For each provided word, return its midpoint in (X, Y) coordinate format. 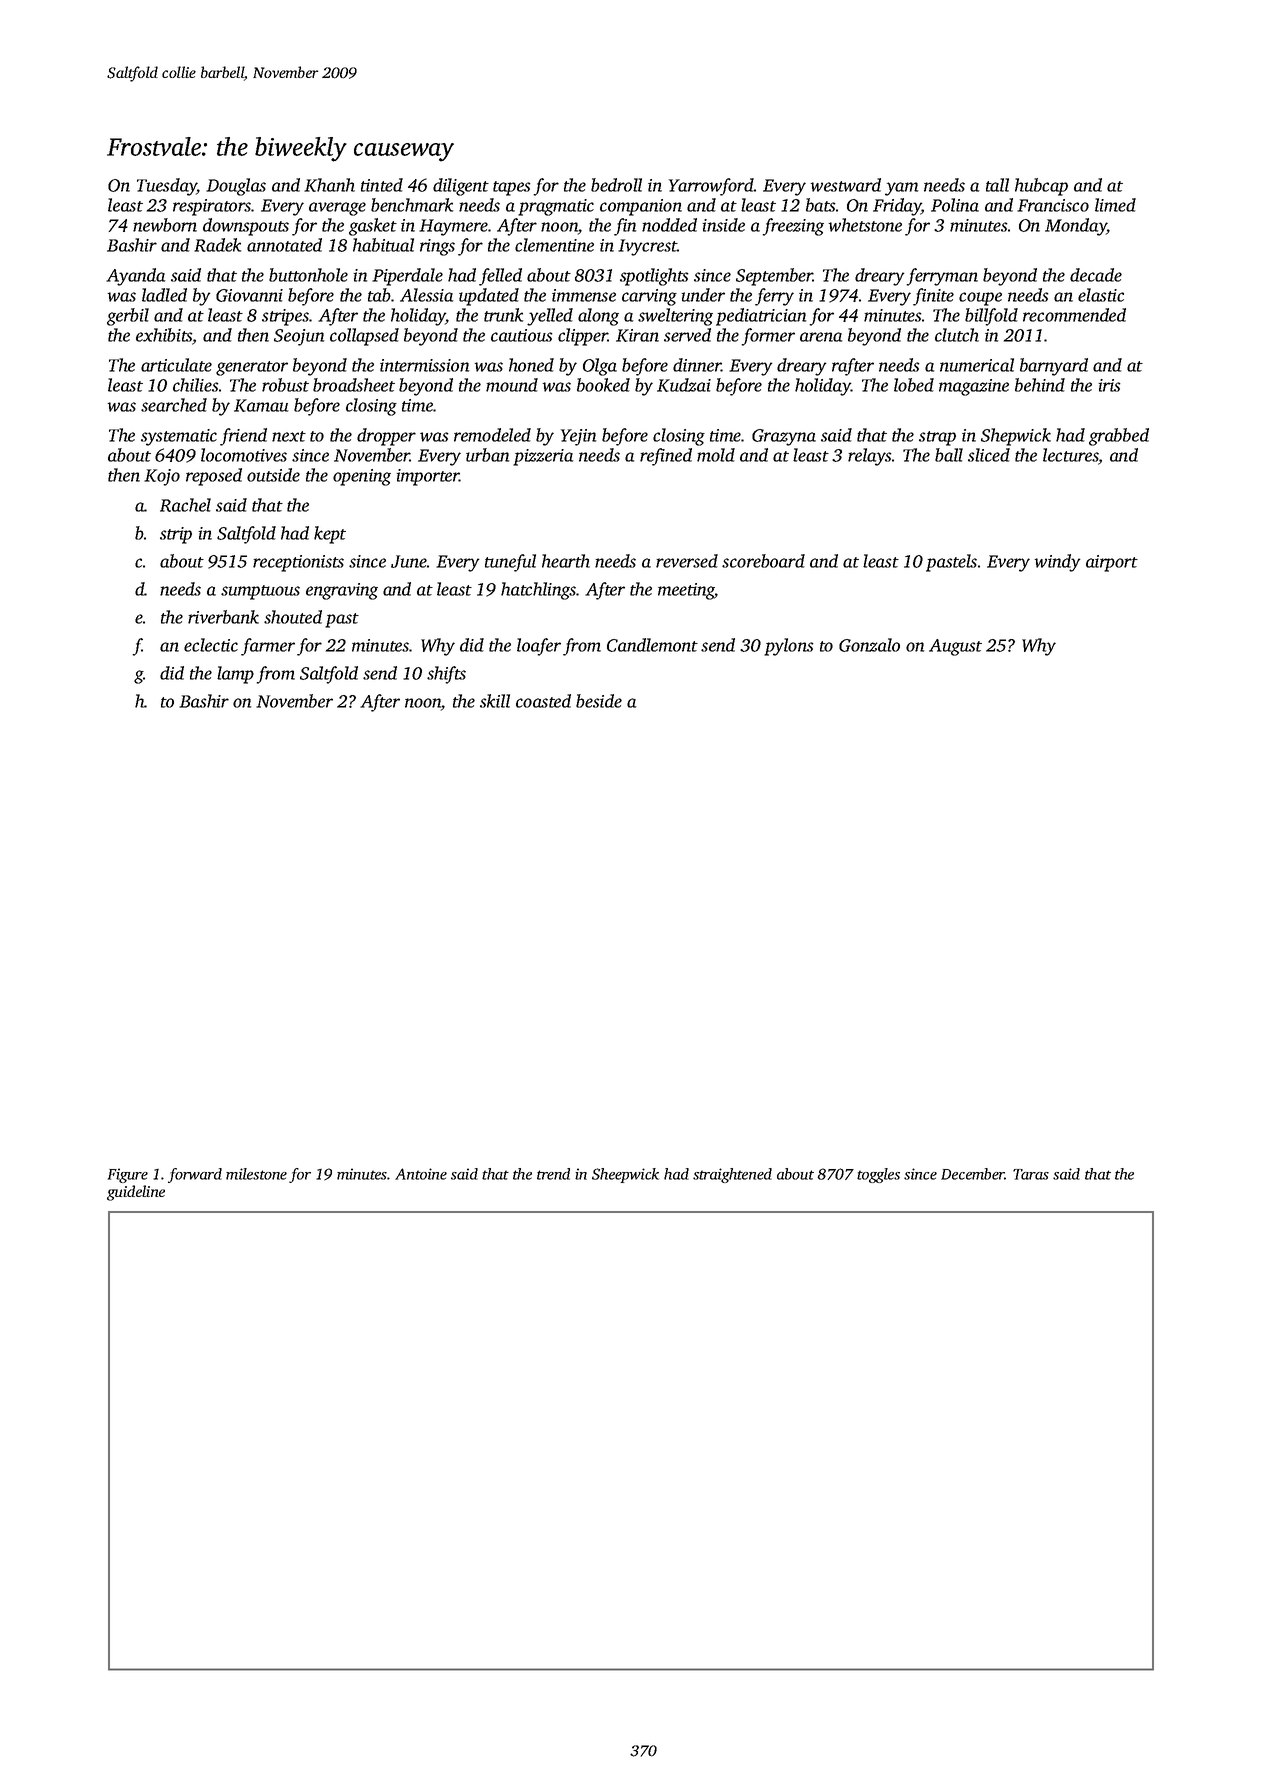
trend (553, 1174)
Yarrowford (711, 187)
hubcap (1041, 187)
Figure (128, 1175)
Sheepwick (625, 1175)
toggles (878, 1175)
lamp (235, 675)
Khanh (329, 185)
